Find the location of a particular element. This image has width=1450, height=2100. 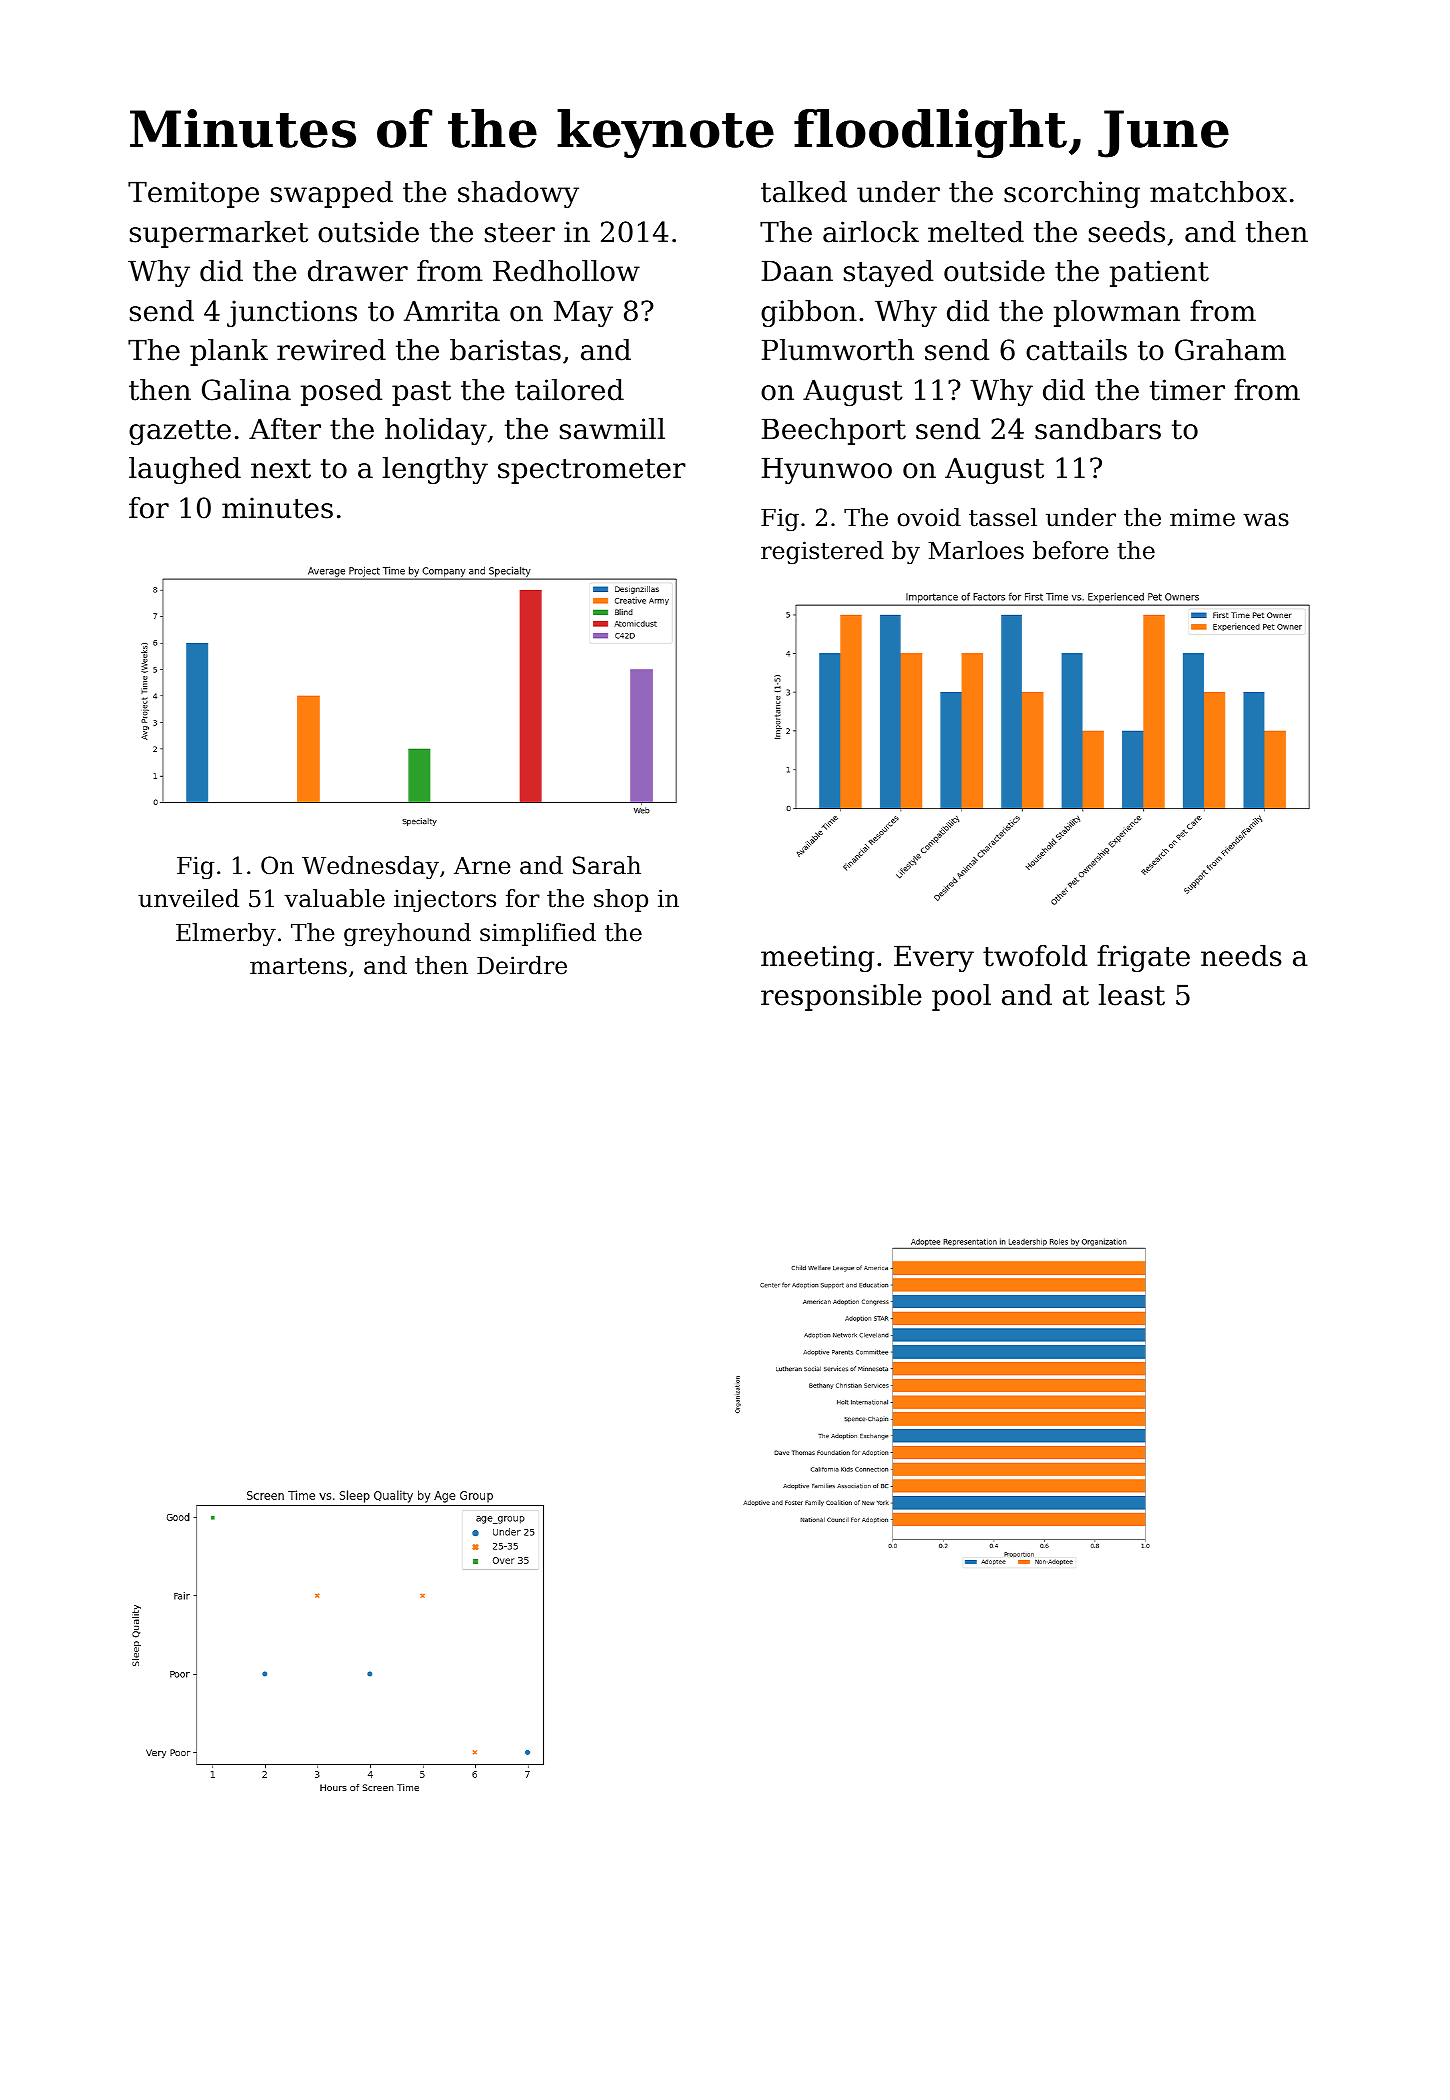

laughed is located at coordinates (185, 470).
